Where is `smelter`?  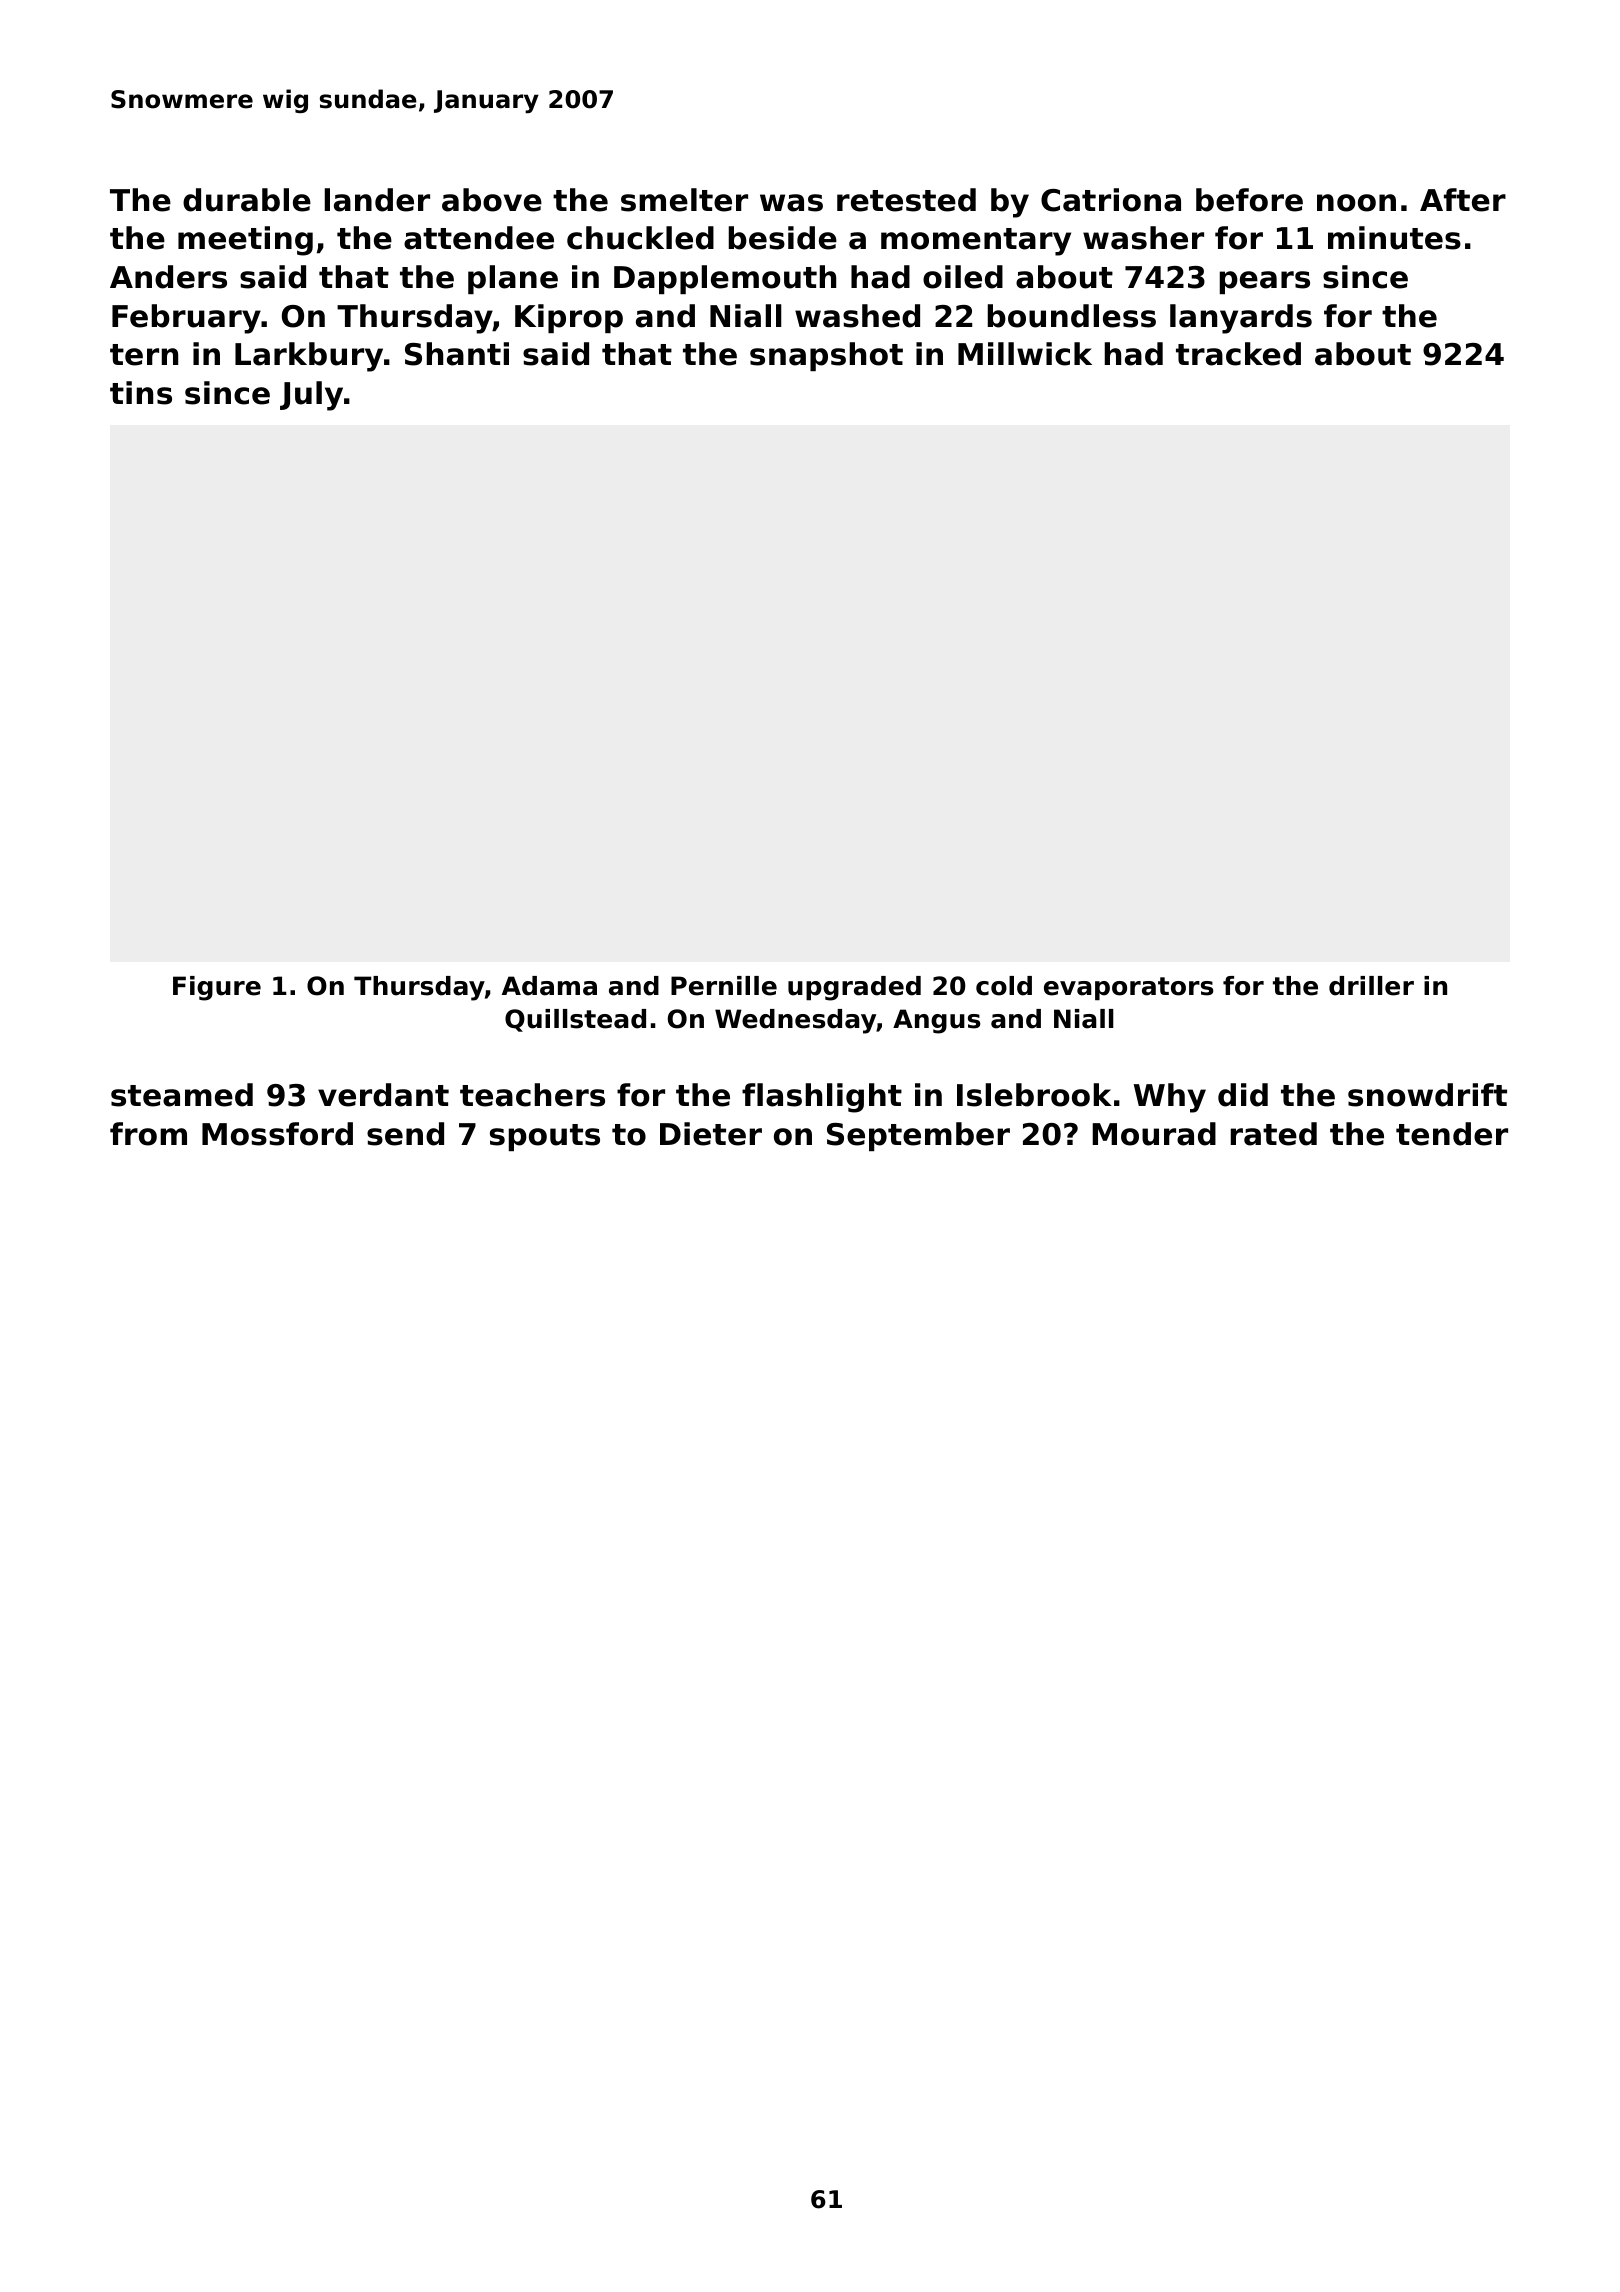 smelter is located at coordinates (684, 200).
